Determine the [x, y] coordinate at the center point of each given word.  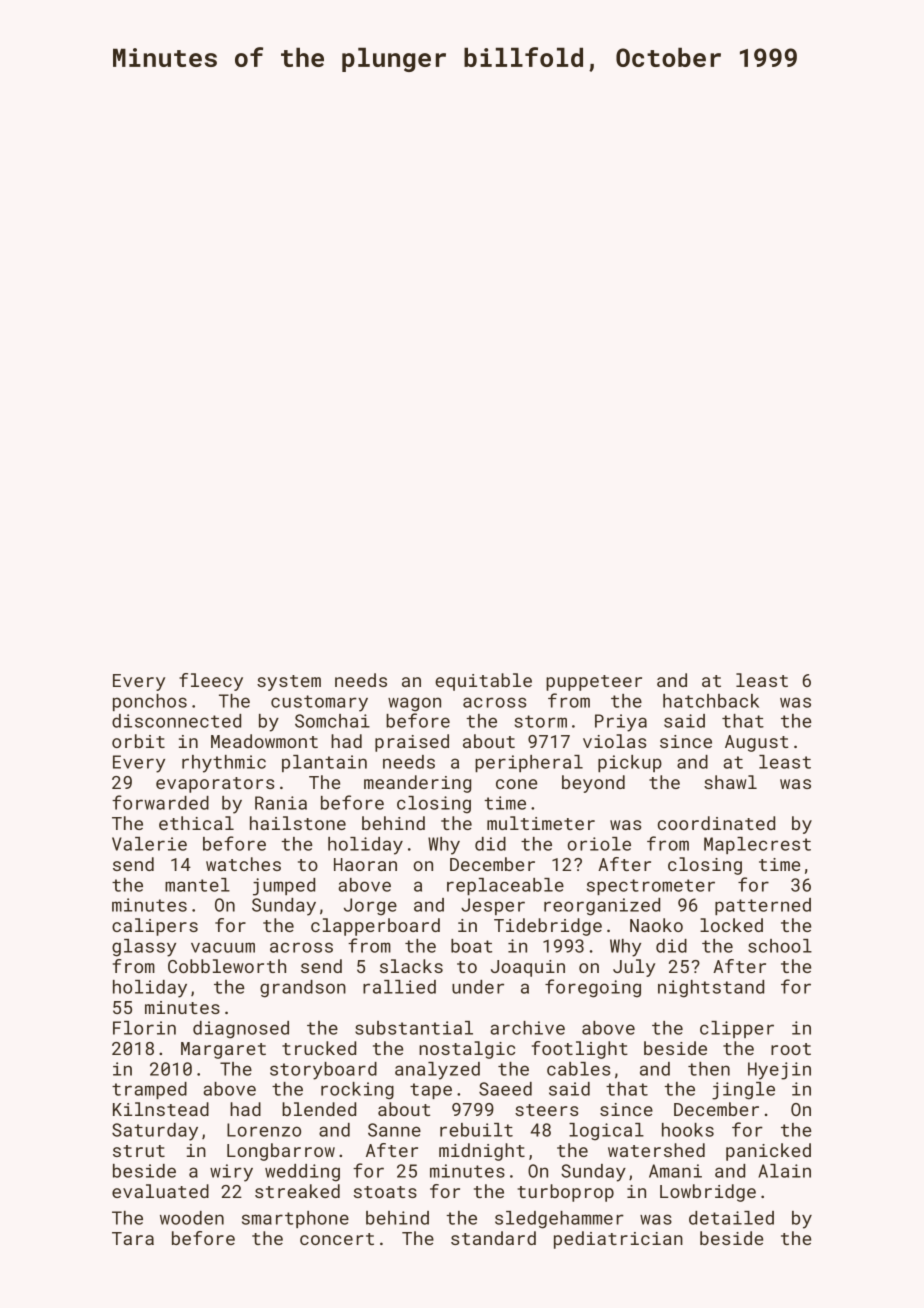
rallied [399, 987]
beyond [593, 784]
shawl [730, 782]
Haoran [365, 864]
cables [578, 1069]
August [756, 743]
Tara [133, 1238]
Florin [144, 1028]
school [780, 946]
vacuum [223, 947]
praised [412, 743]
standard [493, 1238]
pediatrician [618, 1240]
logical [606, 1132]
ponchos [150, 702]
